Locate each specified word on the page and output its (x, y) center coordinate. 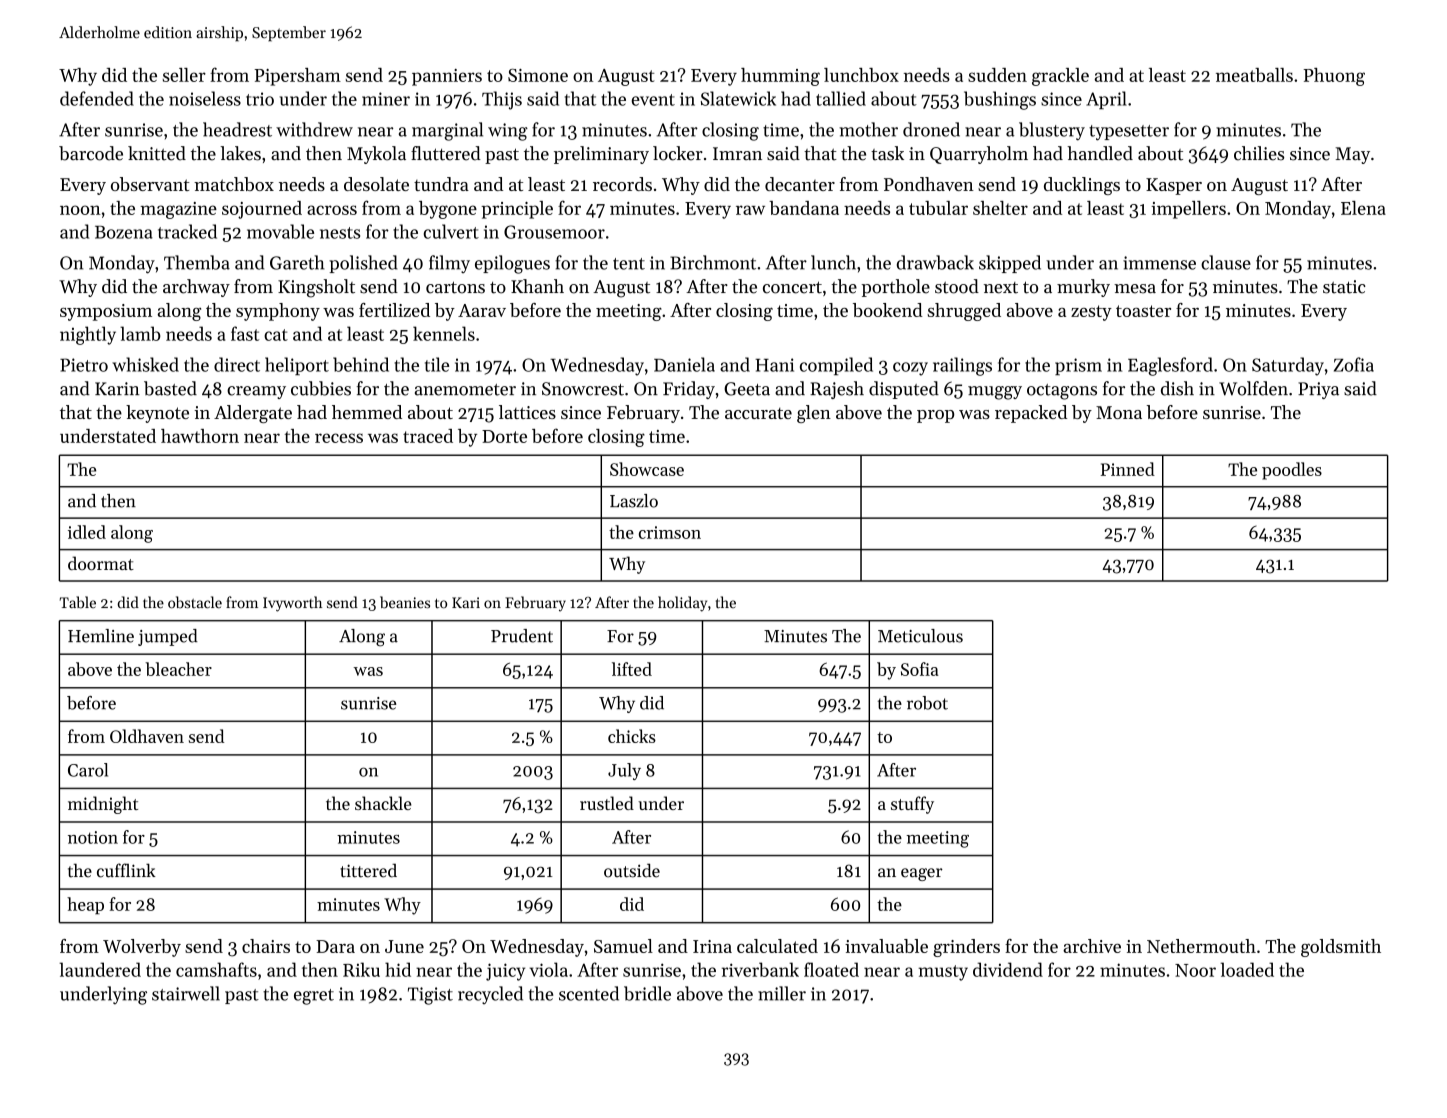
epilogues (512, 264)
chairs (266, 946)
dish (1177, 388)
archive (1092, 946)
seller (184, 75)
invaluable (886, 946)
